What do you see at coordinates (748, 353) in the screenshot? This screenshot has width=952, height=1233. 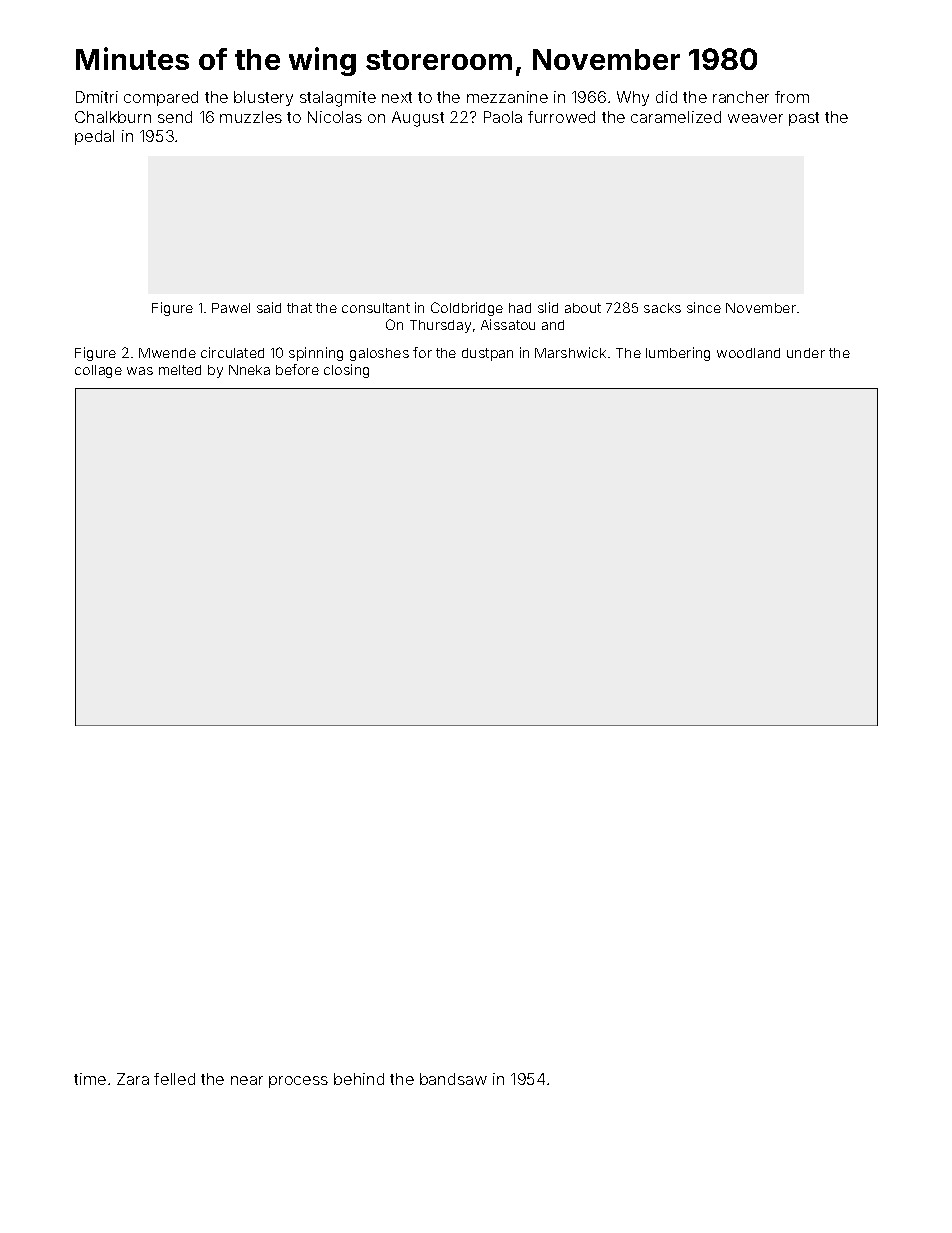 I see `woodland` at bounding box center [748, 353].
